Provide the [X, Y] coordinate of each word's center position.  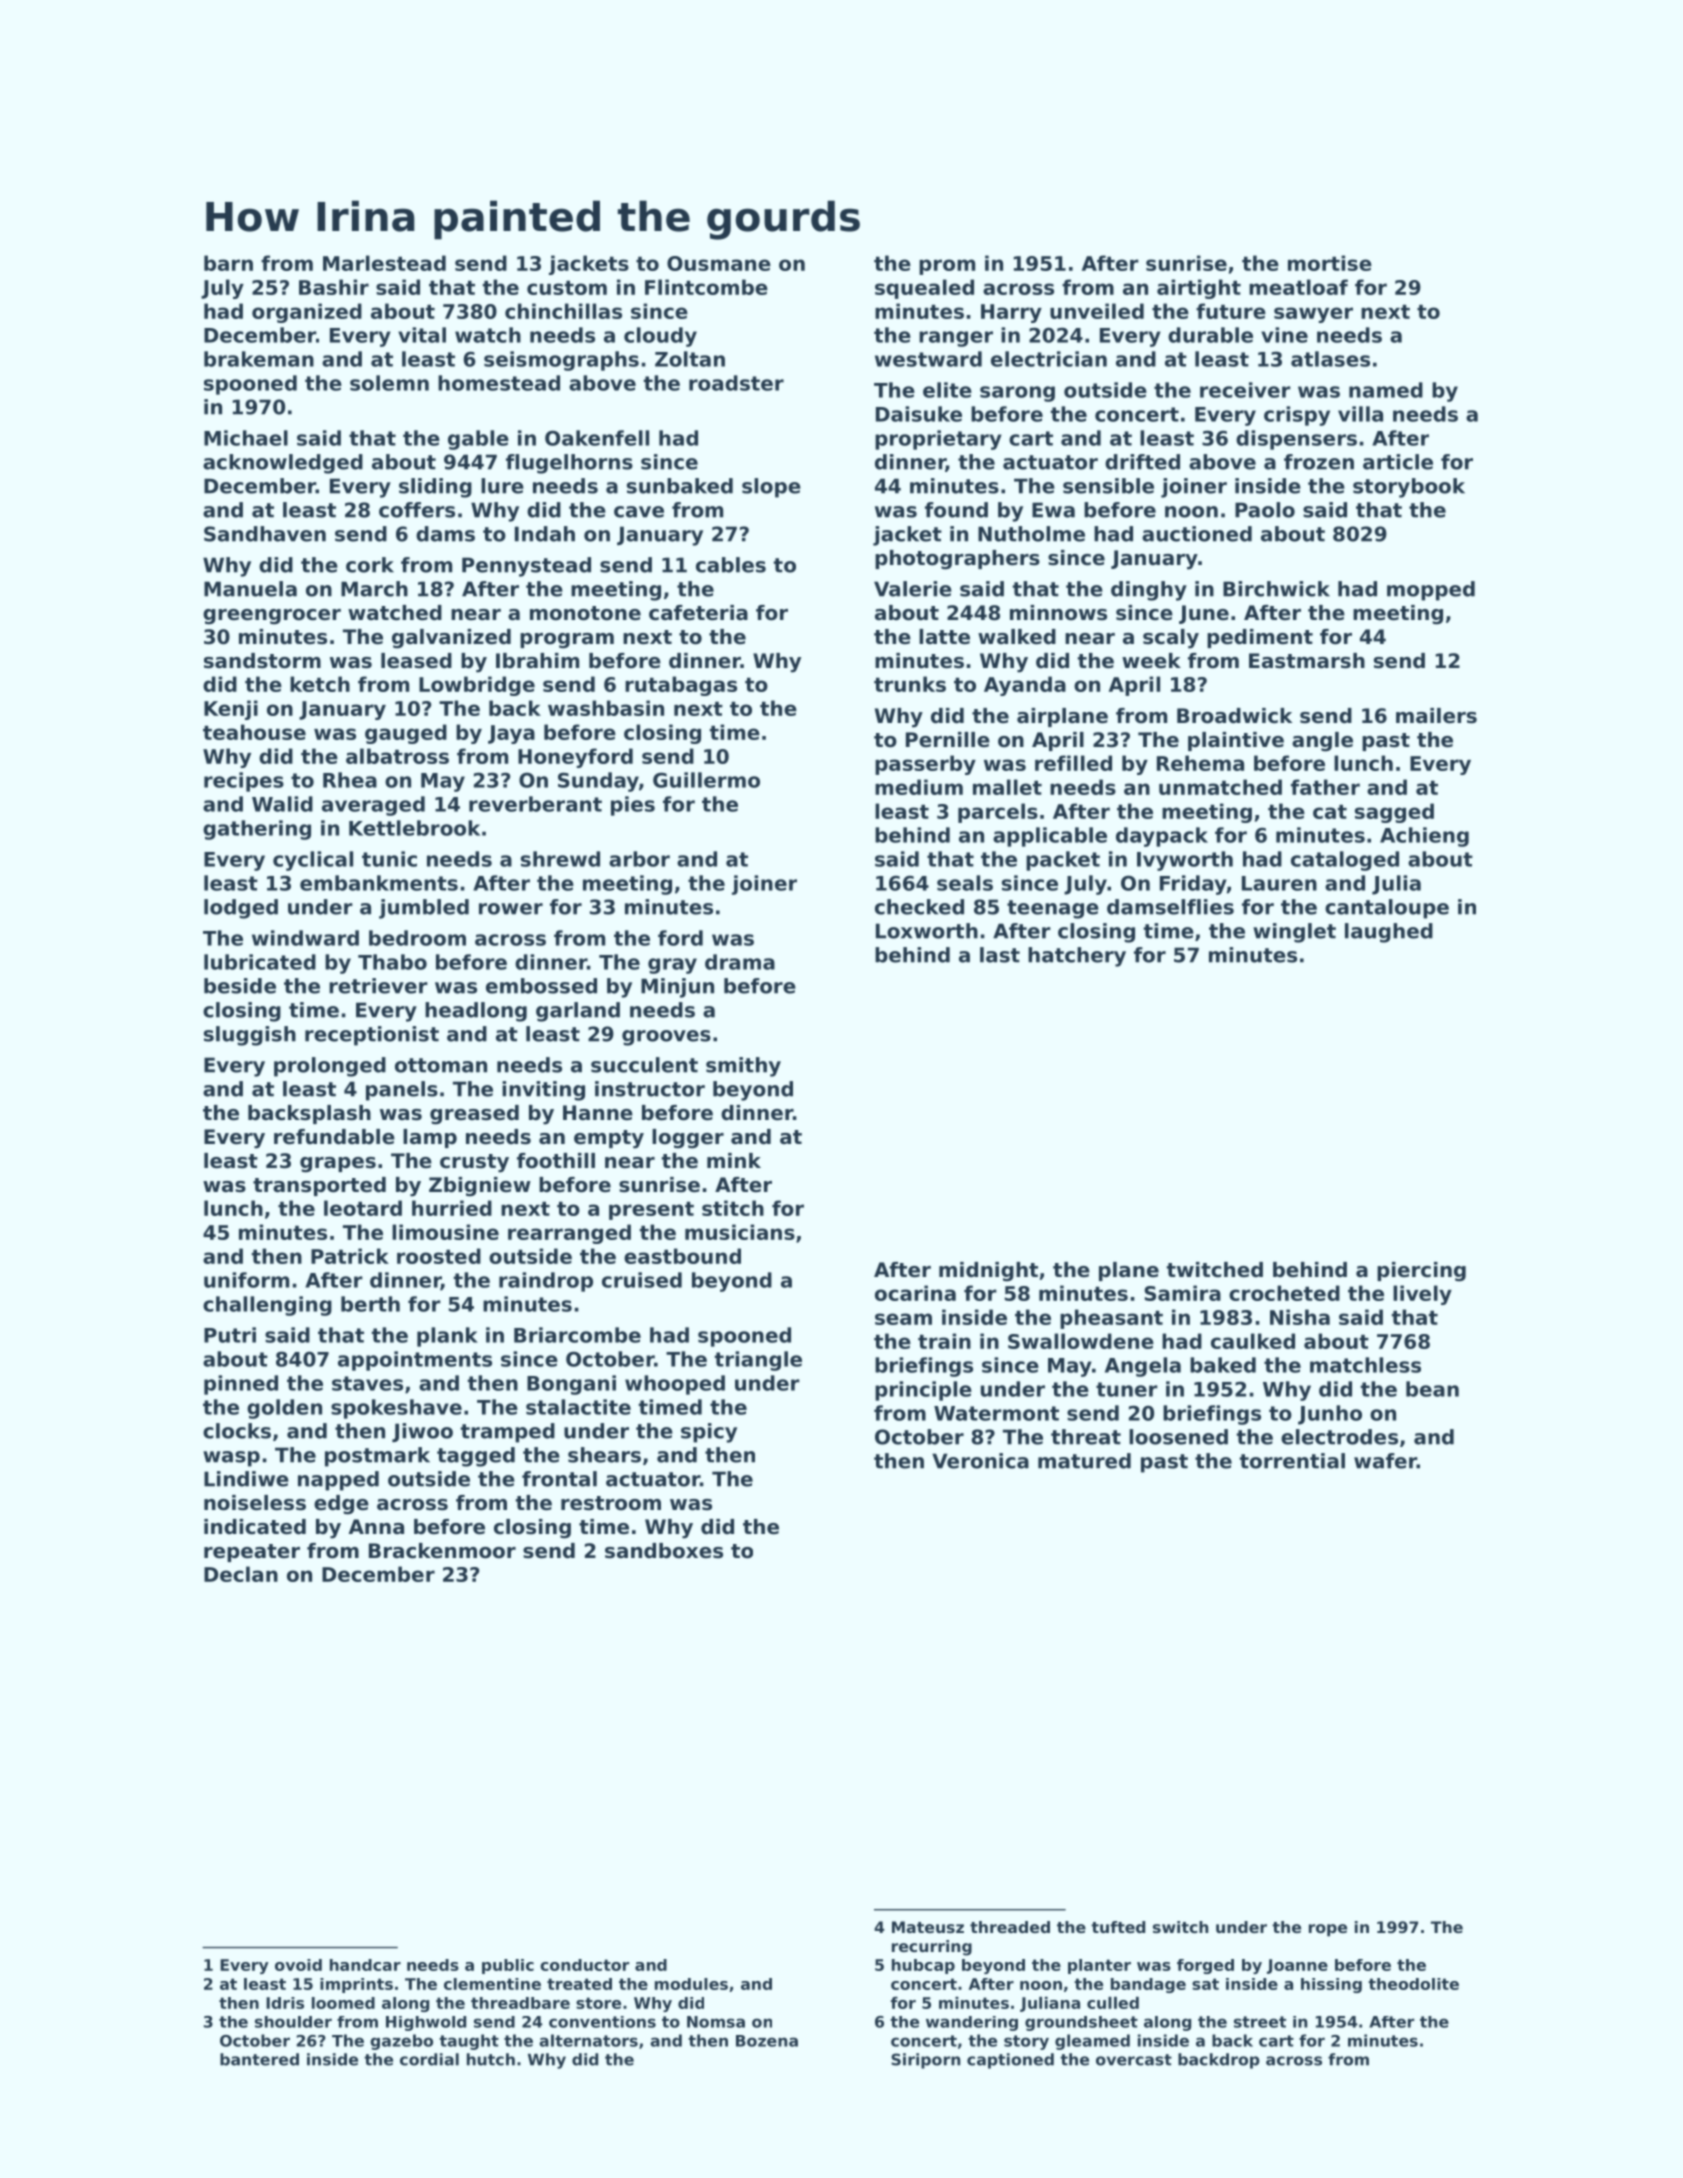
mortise [1330, 263]
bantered [259, 2059]
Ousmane [719, 263]
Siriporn [925, 2061]
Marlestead [384, 263]
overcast [1134, 2060]
